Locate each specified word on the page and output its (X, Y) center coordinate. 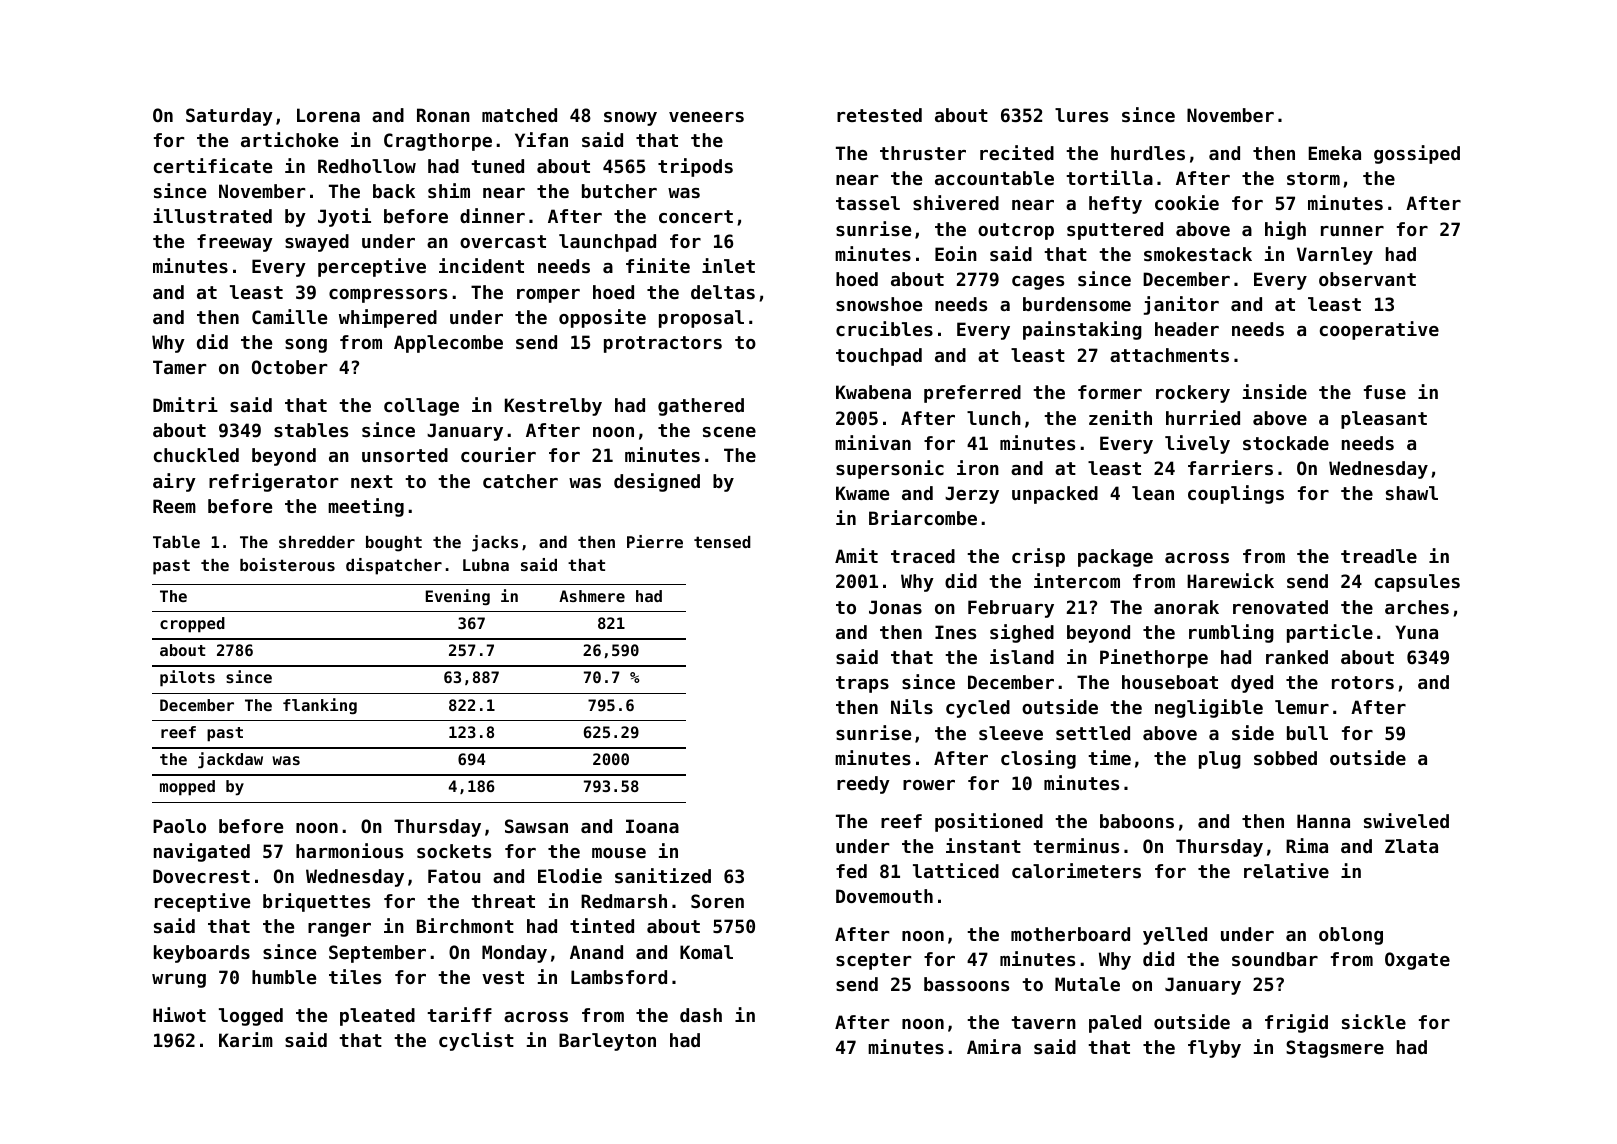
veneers (706, 117)
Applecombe (448, 344)
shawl (1412, 493)
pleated (377, 1017)
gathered (701, 407)
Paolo (179, 826)
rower (929, 785)
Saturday (229, 117)
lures (1081, 115)
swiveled (1406, 820)
